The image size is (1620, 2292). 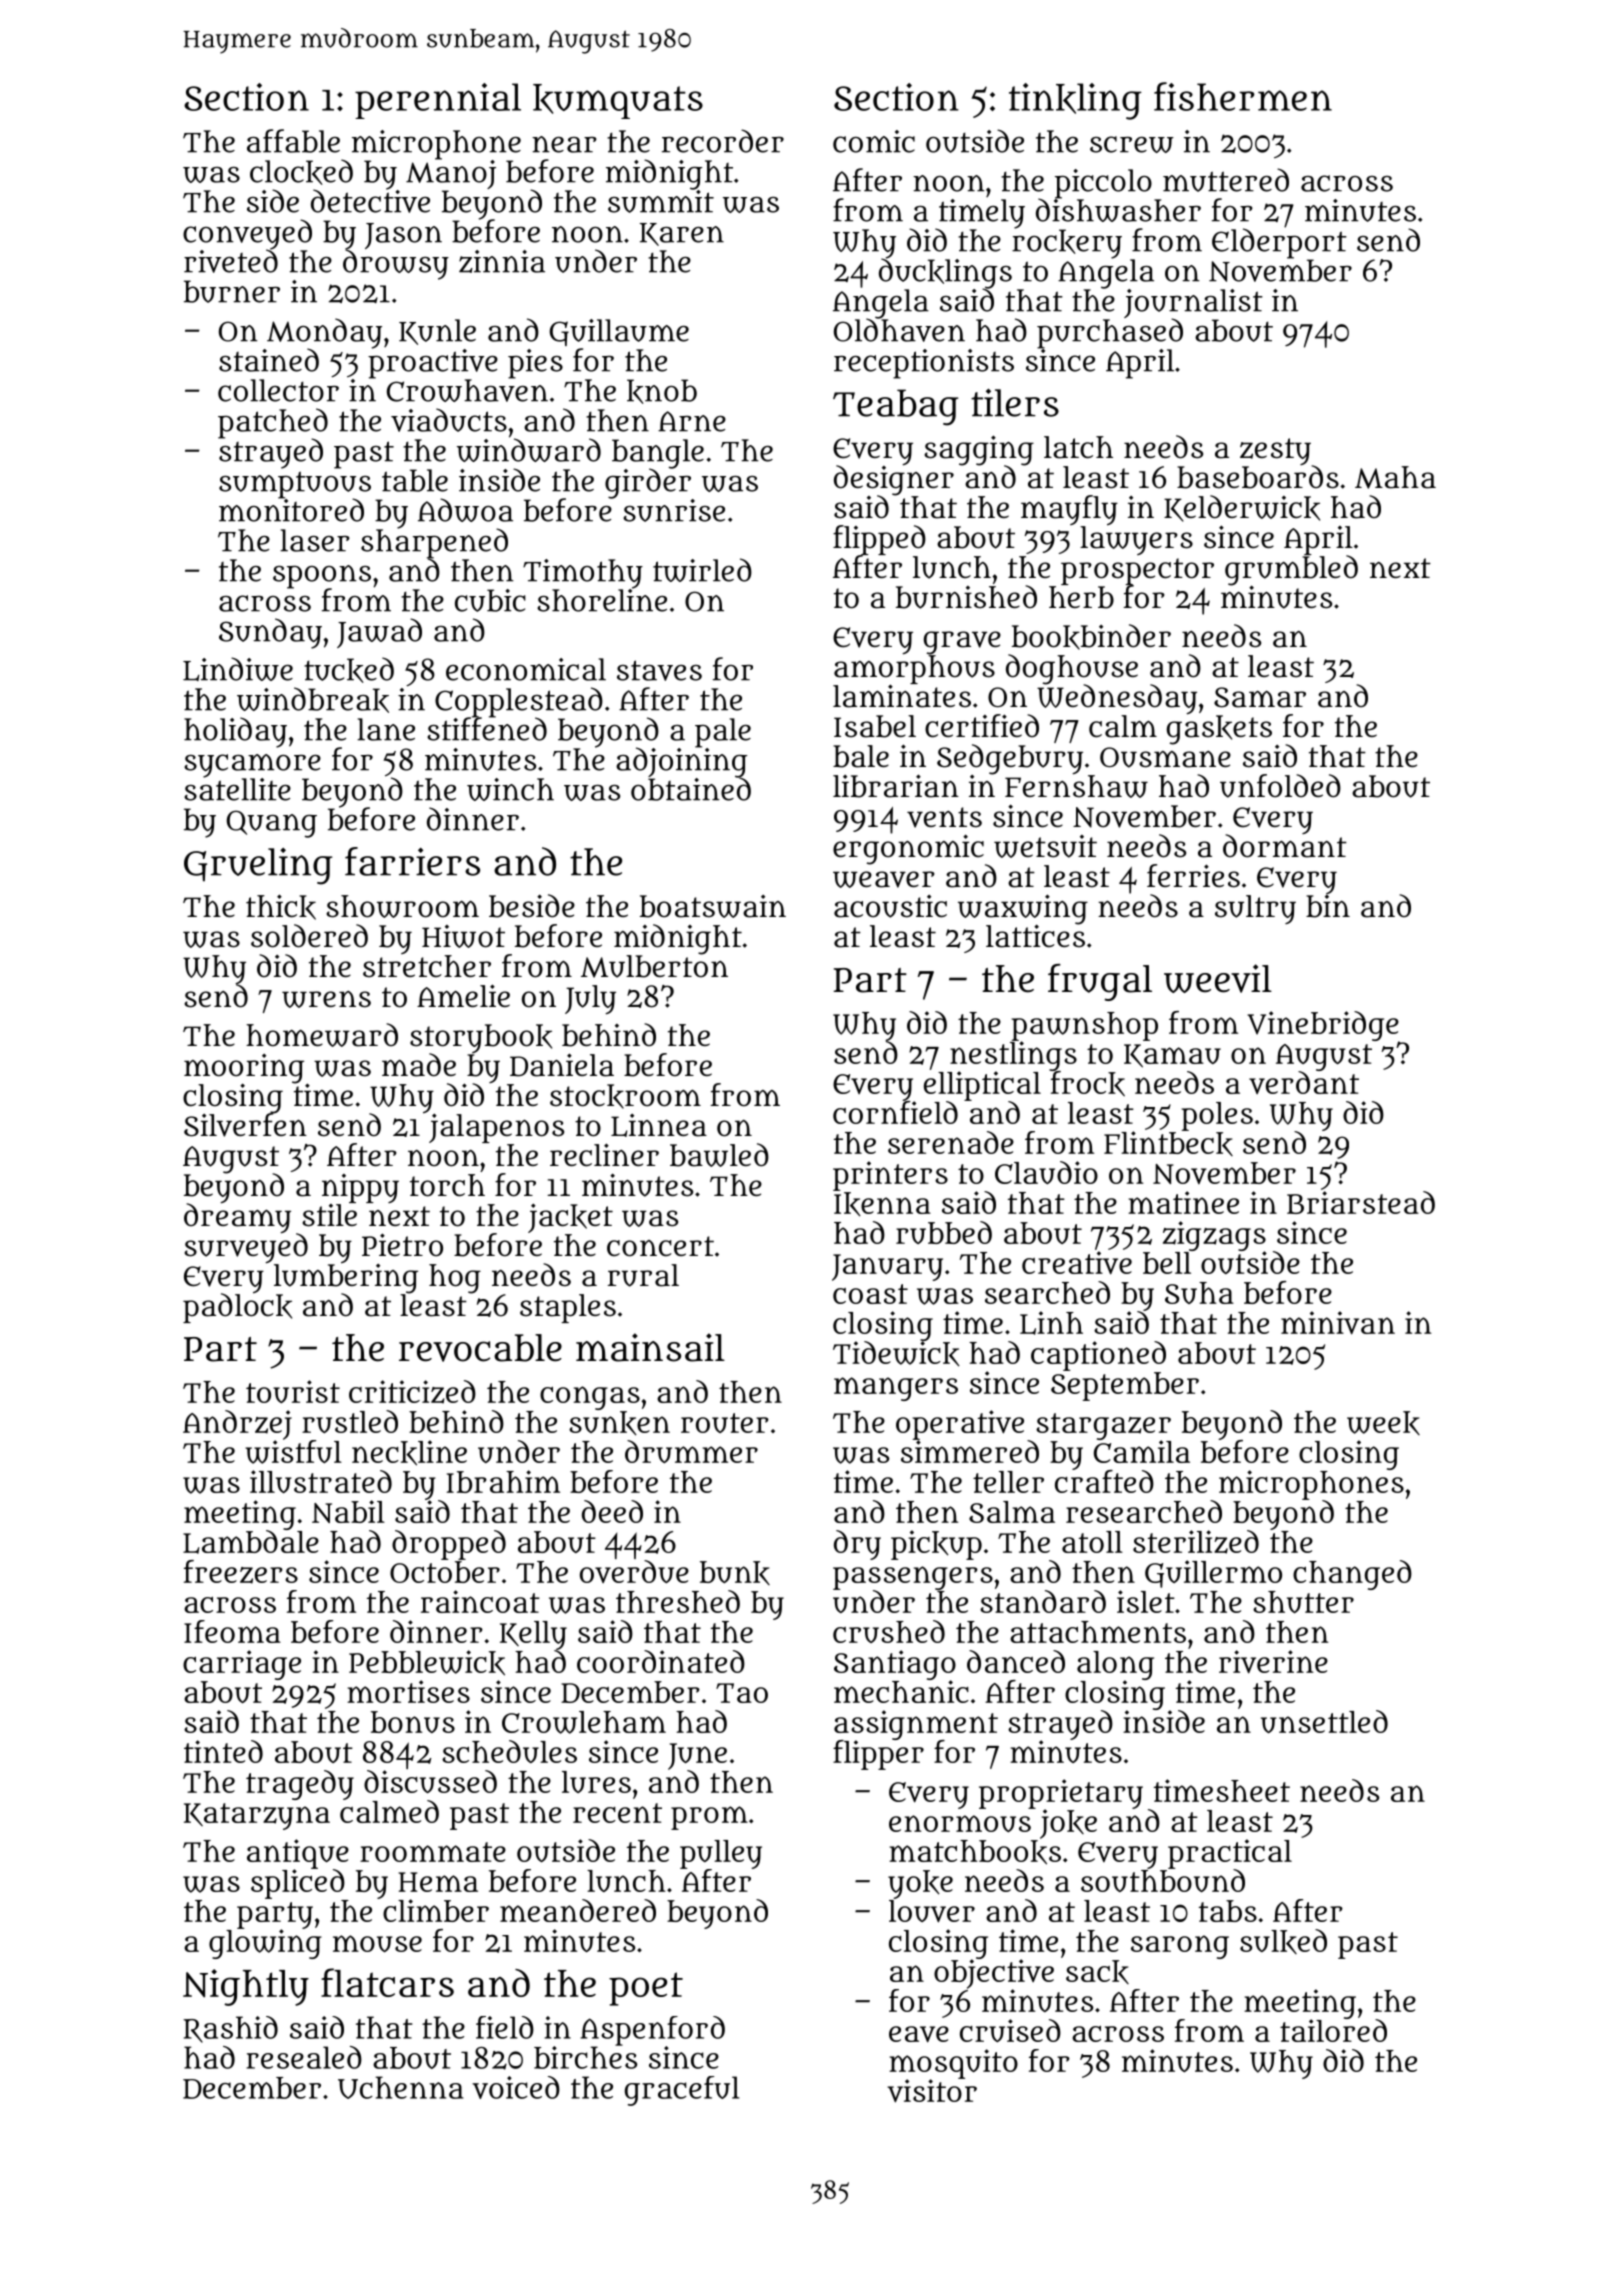 What do you see at coordinates (409, 1453) in the screenshot?
I see `neckline` at bounding box center [409, 1453].
